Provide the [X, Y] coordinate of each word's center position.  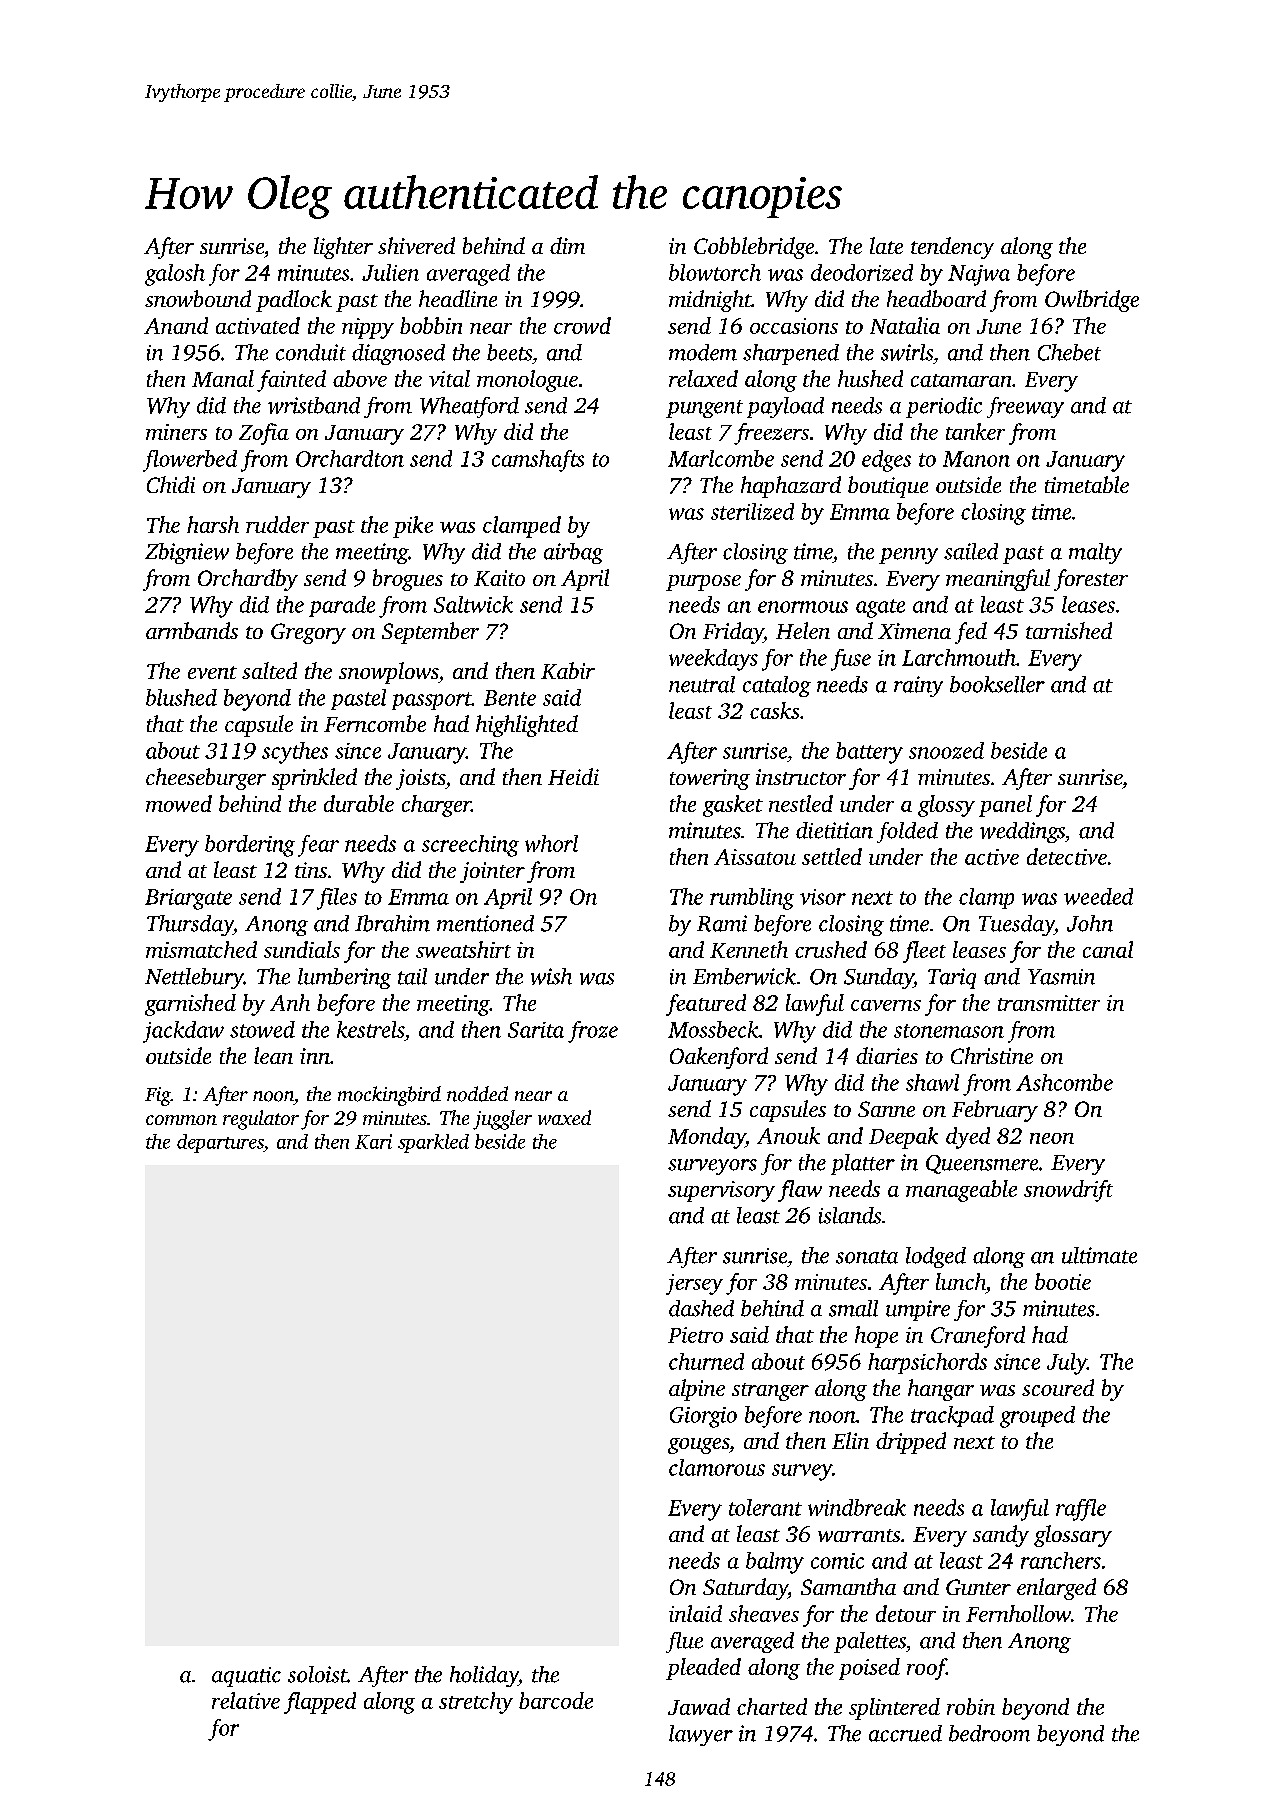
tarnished [1069, 630]
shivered [416, 245]
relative [246, 1700]
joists [420, 779]
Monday [707, 1138]
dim [567, 245]
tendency [952, 248]
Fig [158, 1096]
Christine [992, 1055]
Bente [510, 698]
